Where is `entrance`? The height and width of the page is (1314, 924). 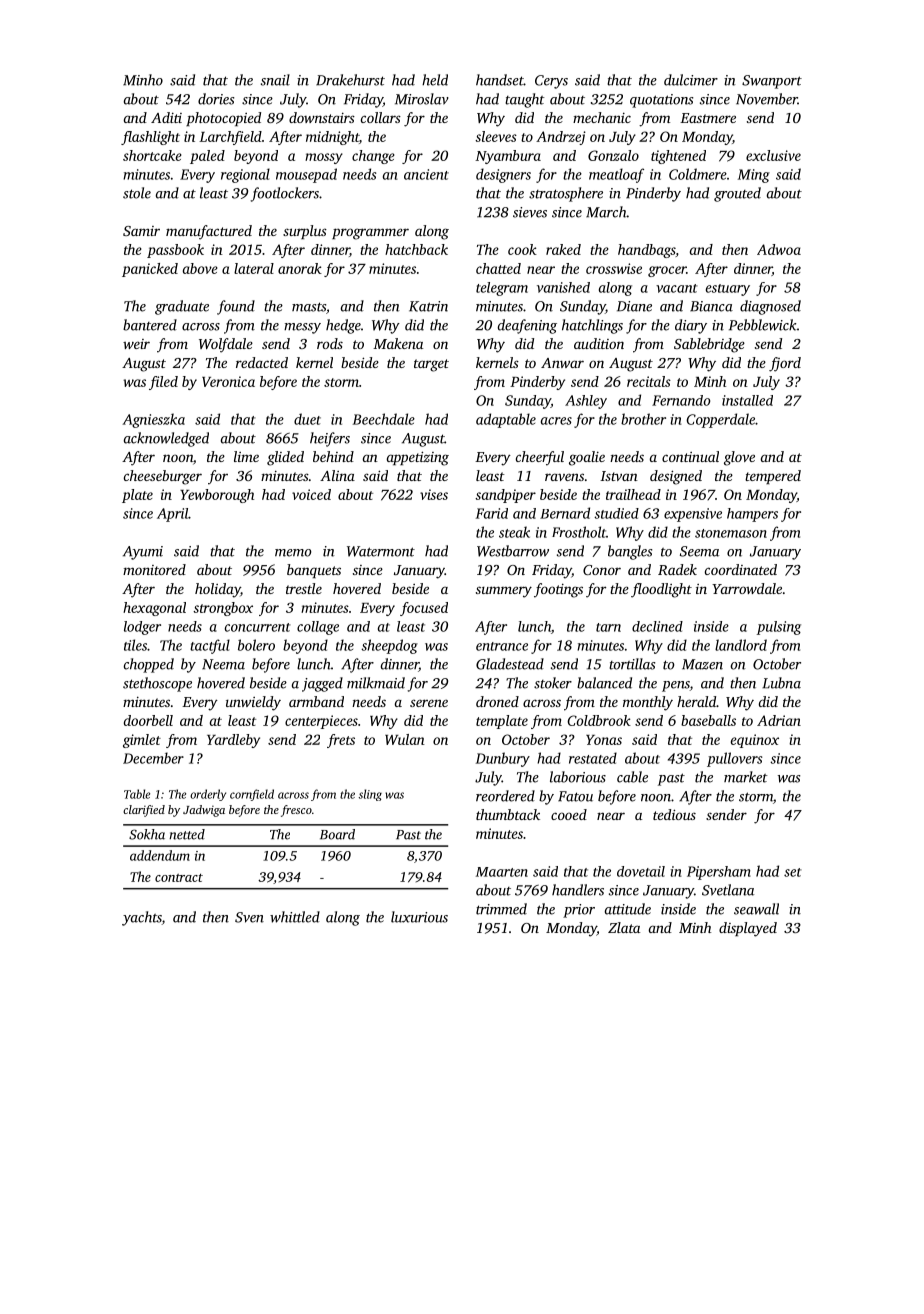 entrance is located at coordinates (502, 646).
